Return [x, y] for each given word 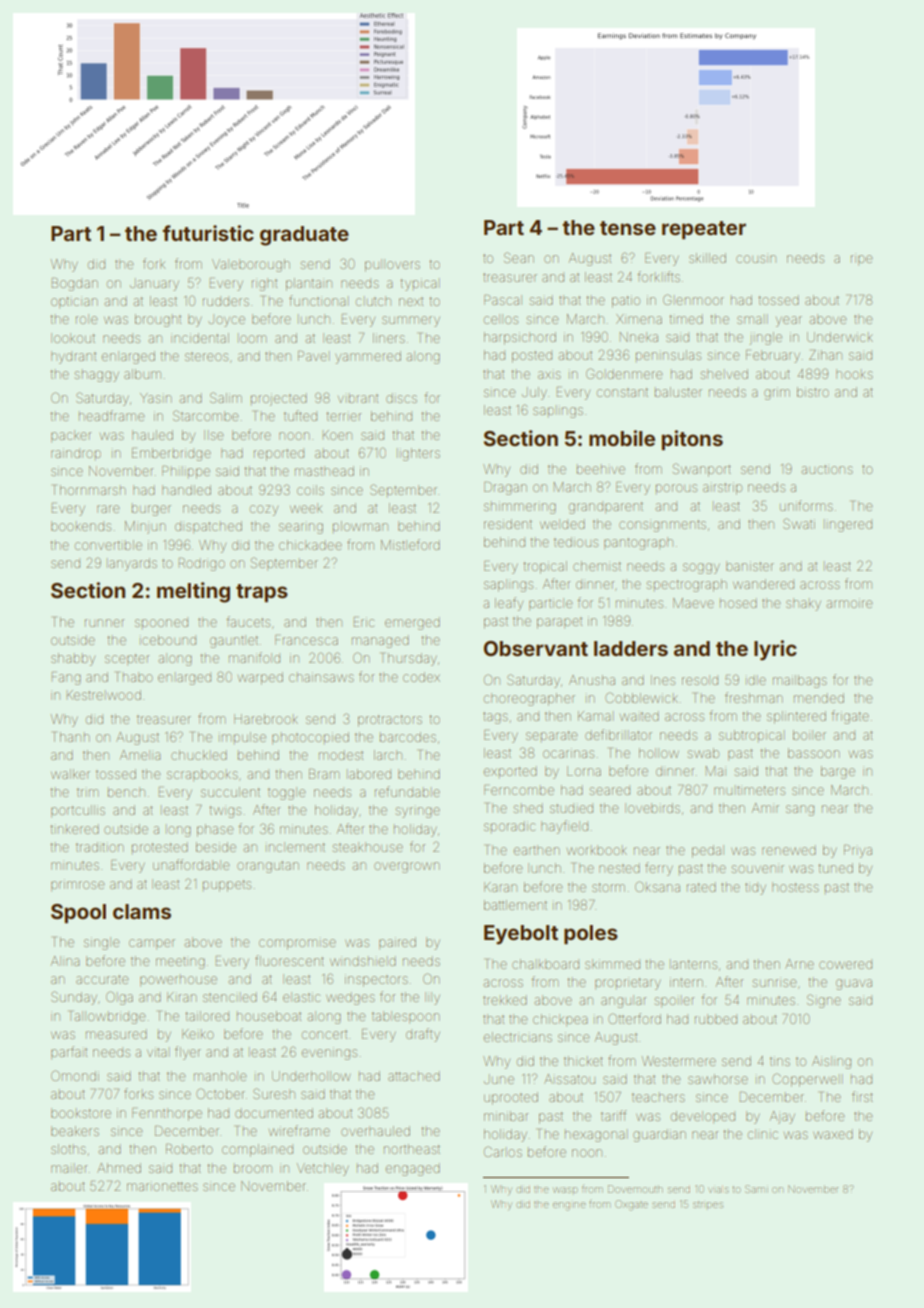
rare [108, 509]
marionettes [162, 1186]
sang [800, 810]
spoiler [674, 1002]
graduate [304, 236]
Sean [519, 257]
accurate [102, 979]
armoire [850, 603]
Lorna [584, 771]
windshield [363, 961]
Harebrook [266, 719]
